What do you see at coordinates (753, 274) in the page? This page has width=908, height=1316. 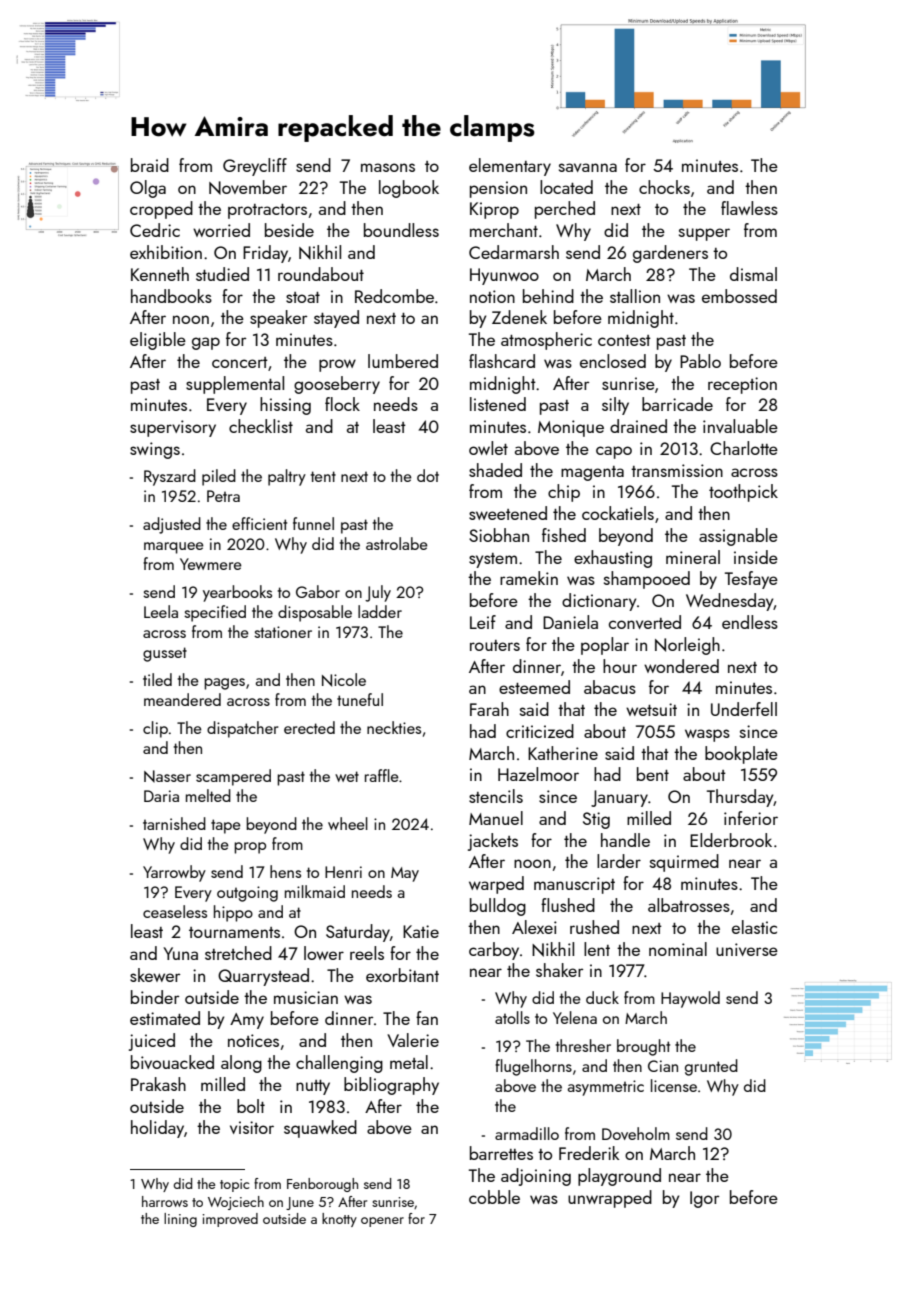 I see `dismal` at bounding box center [753, 274].
